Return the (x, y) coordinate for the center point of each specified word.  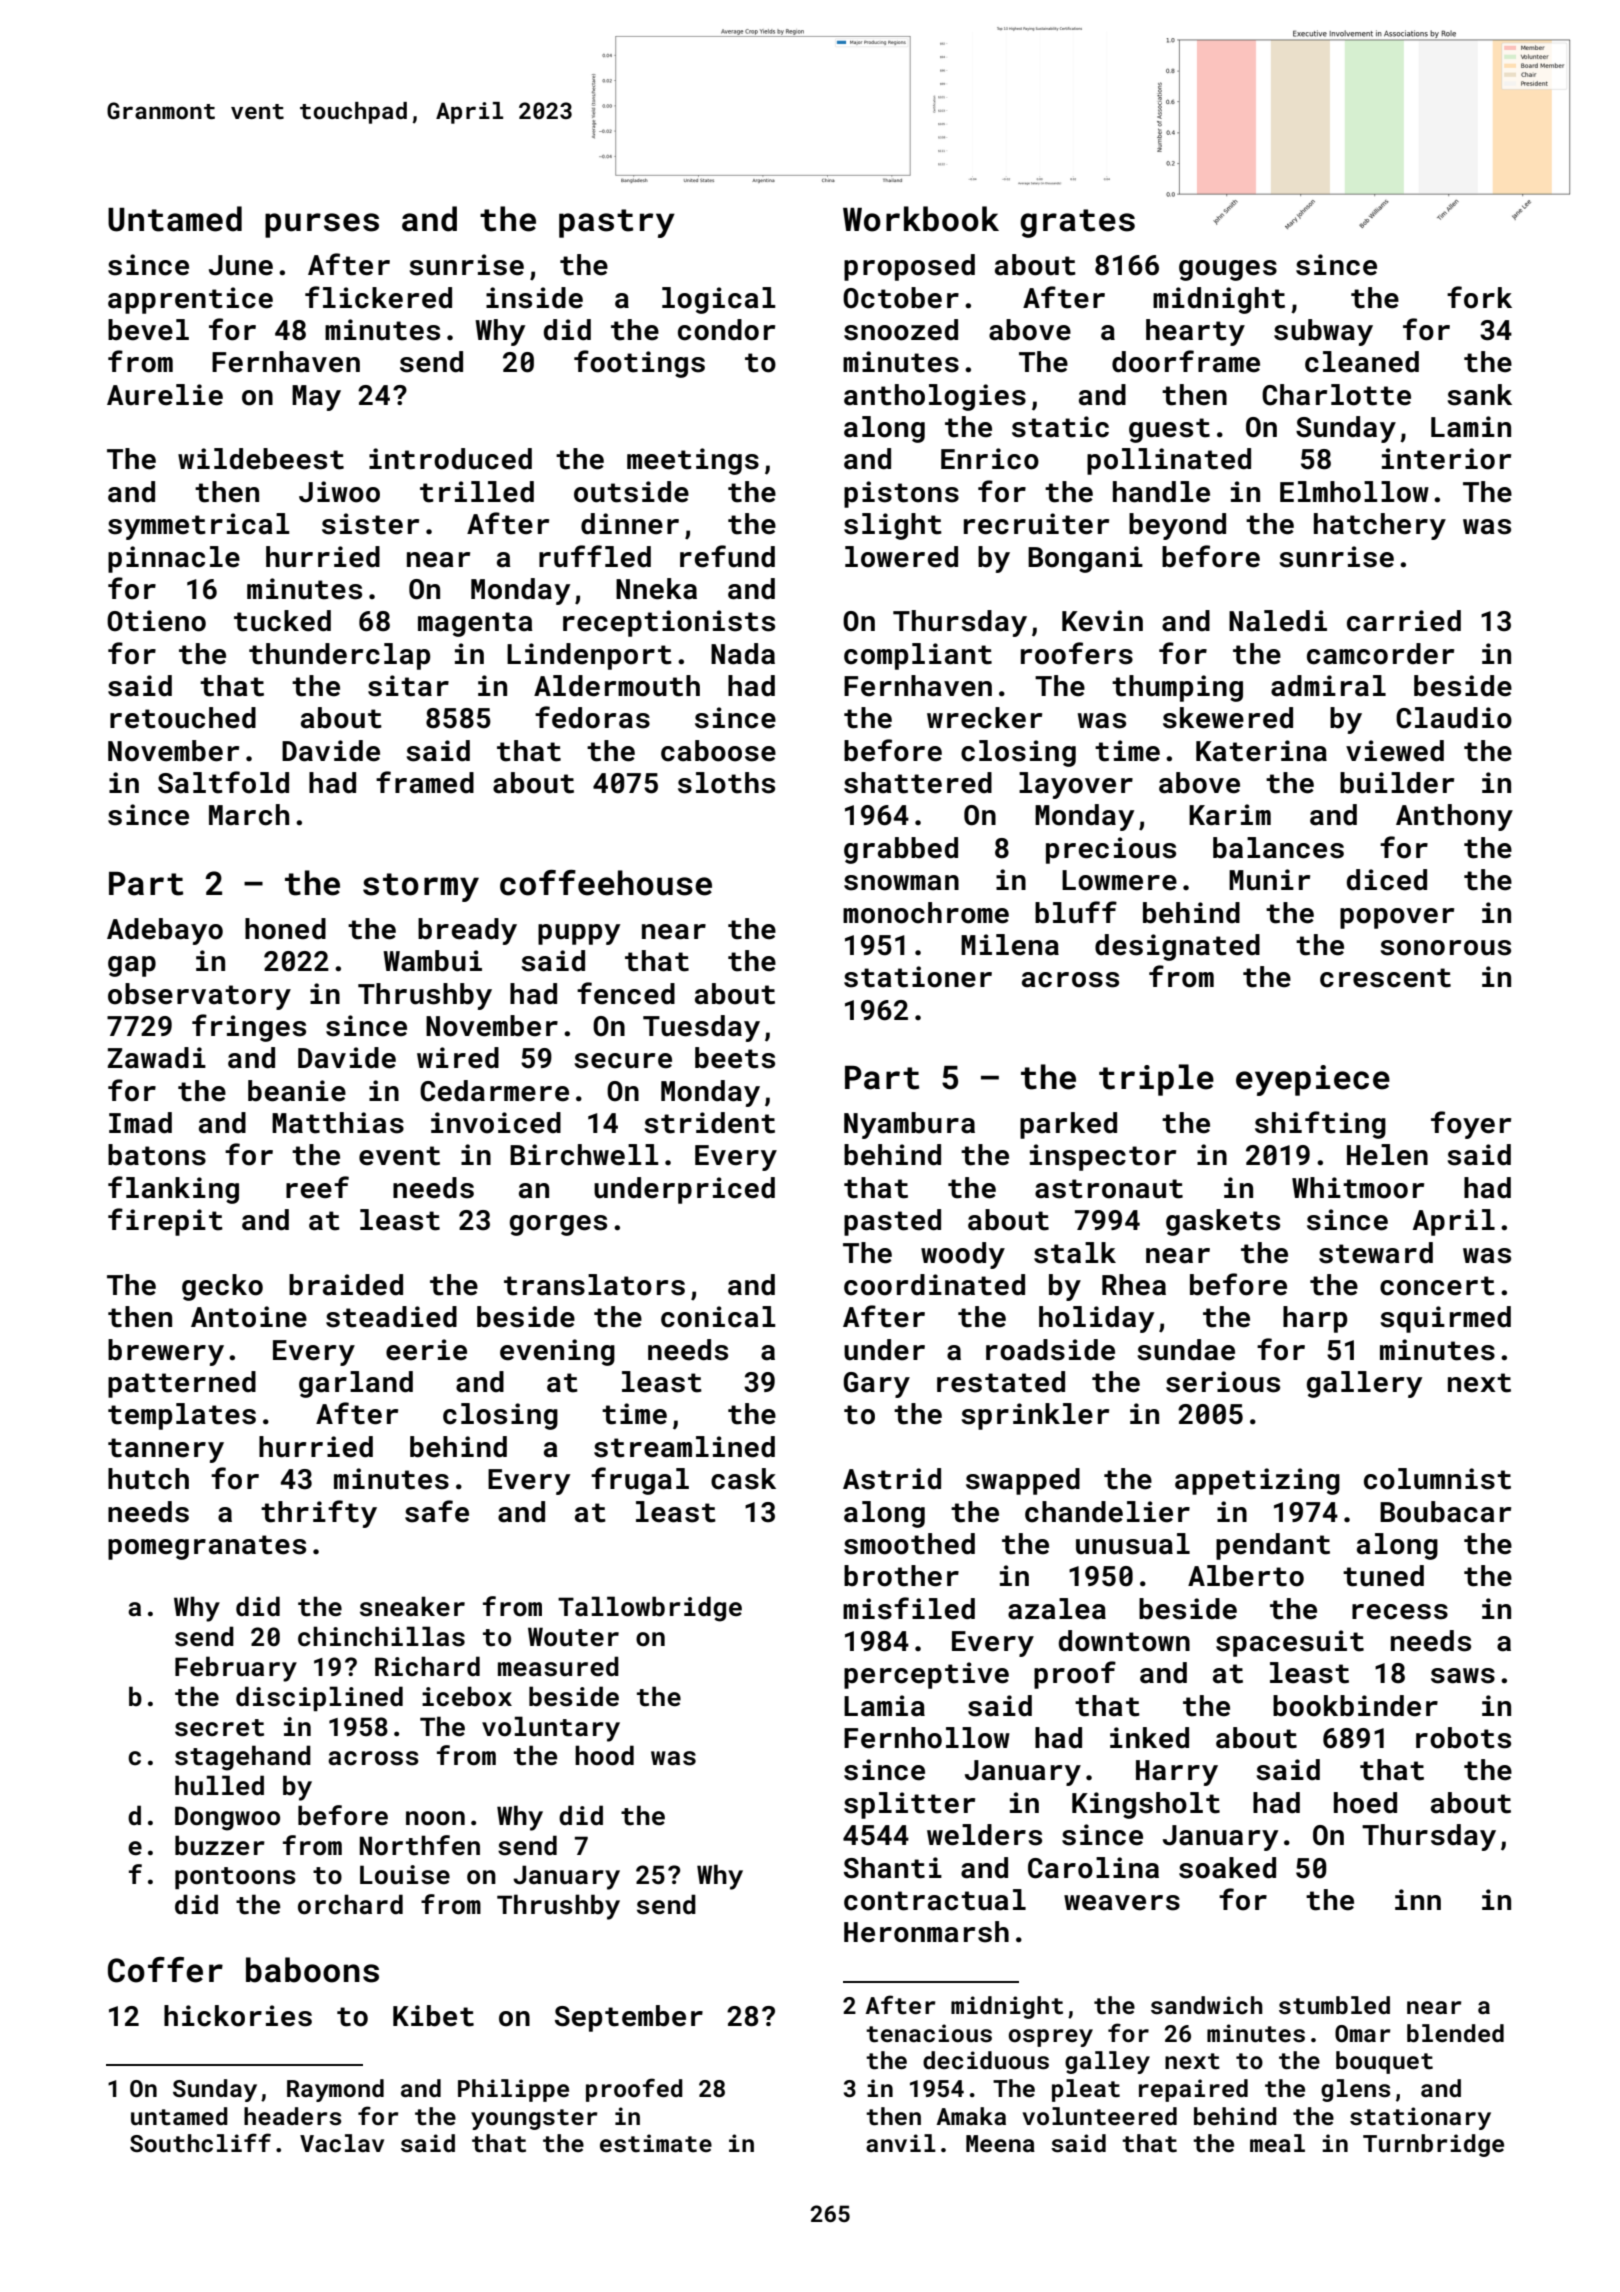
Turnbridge (1433, 2145)
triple (1156, 1080)
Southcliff (200, 2143)
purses (322, 225)
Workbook (921, 219)
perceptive (926, 1675)
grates (1077, 223)
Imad (140, 1123)
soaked (1227, 1868)
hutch (148, 1479)
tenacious (929, 2033)
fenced (626, 993)
